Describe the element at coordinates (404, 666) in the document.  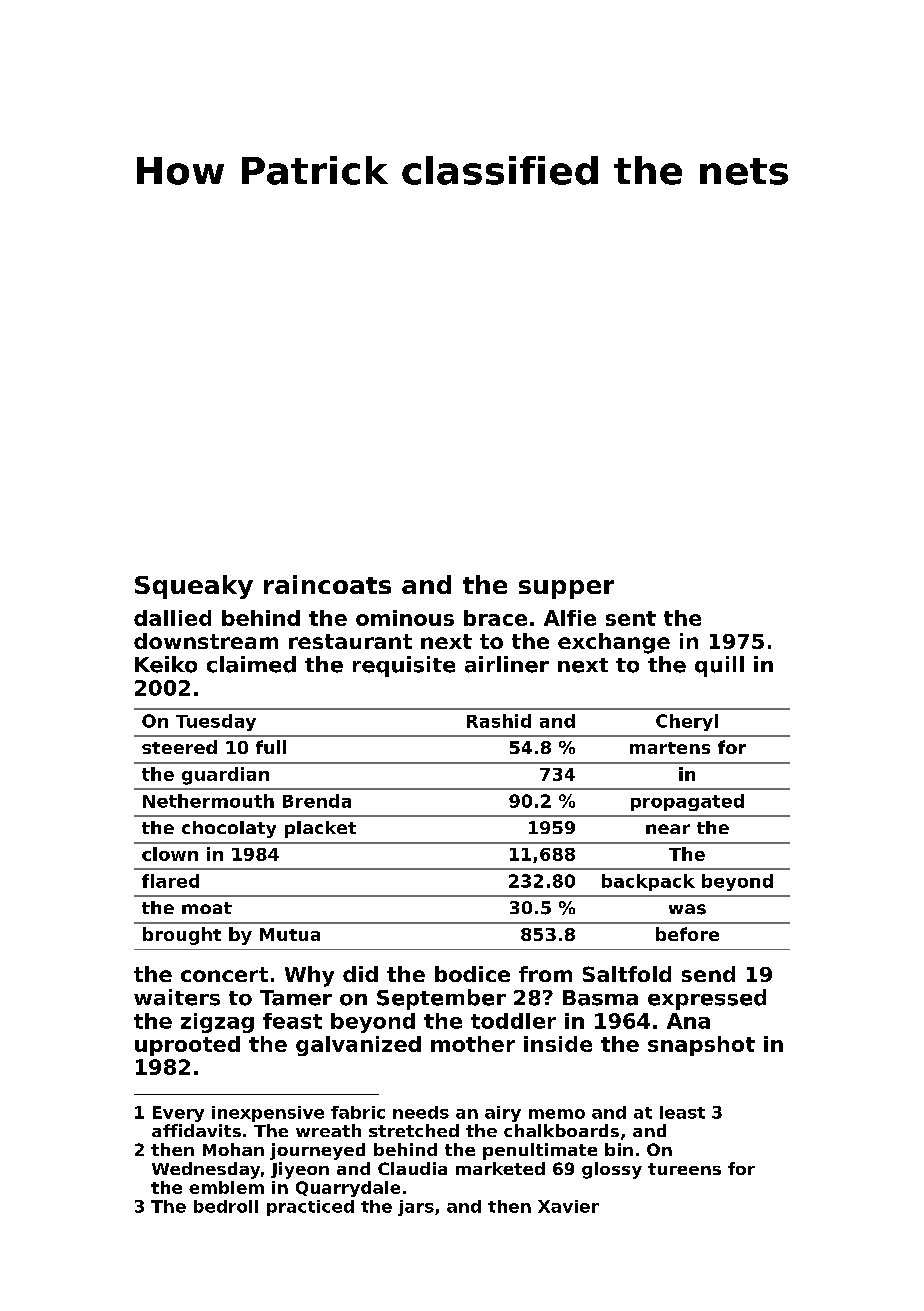
I see `requisite` at that location.
